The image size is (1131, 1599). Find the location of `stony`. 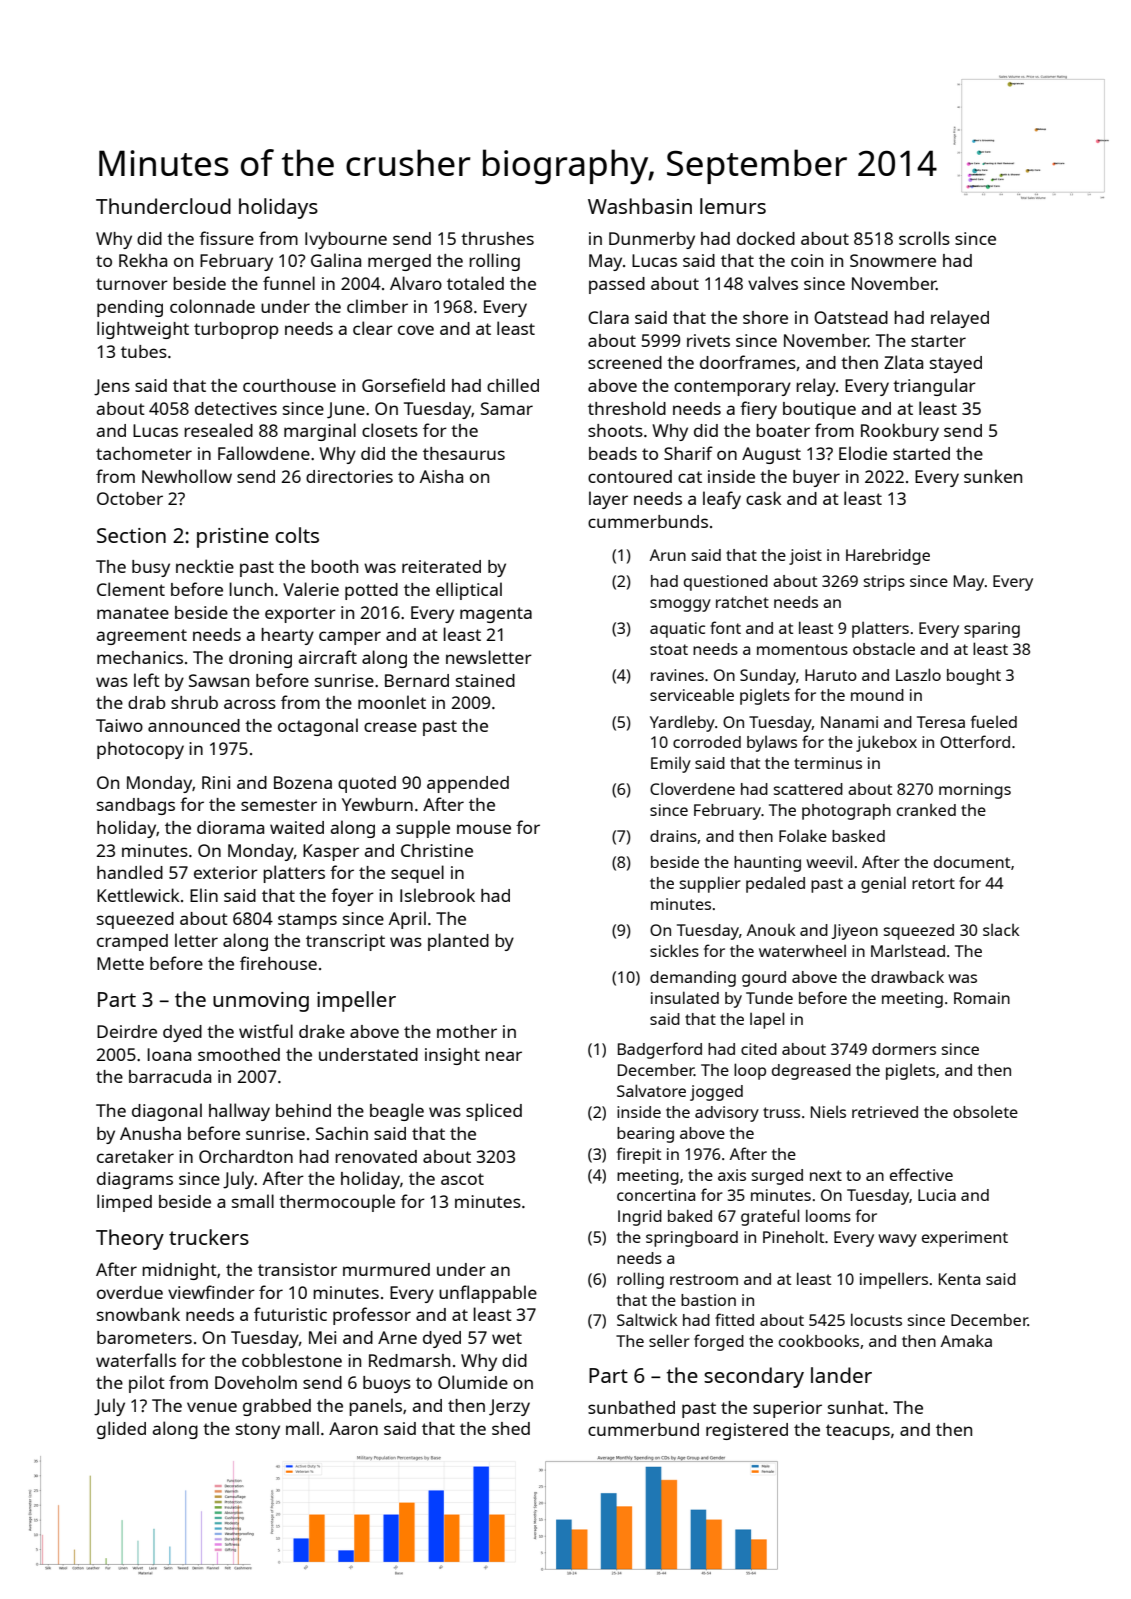

stony is located at coordinates (258, 1431).
